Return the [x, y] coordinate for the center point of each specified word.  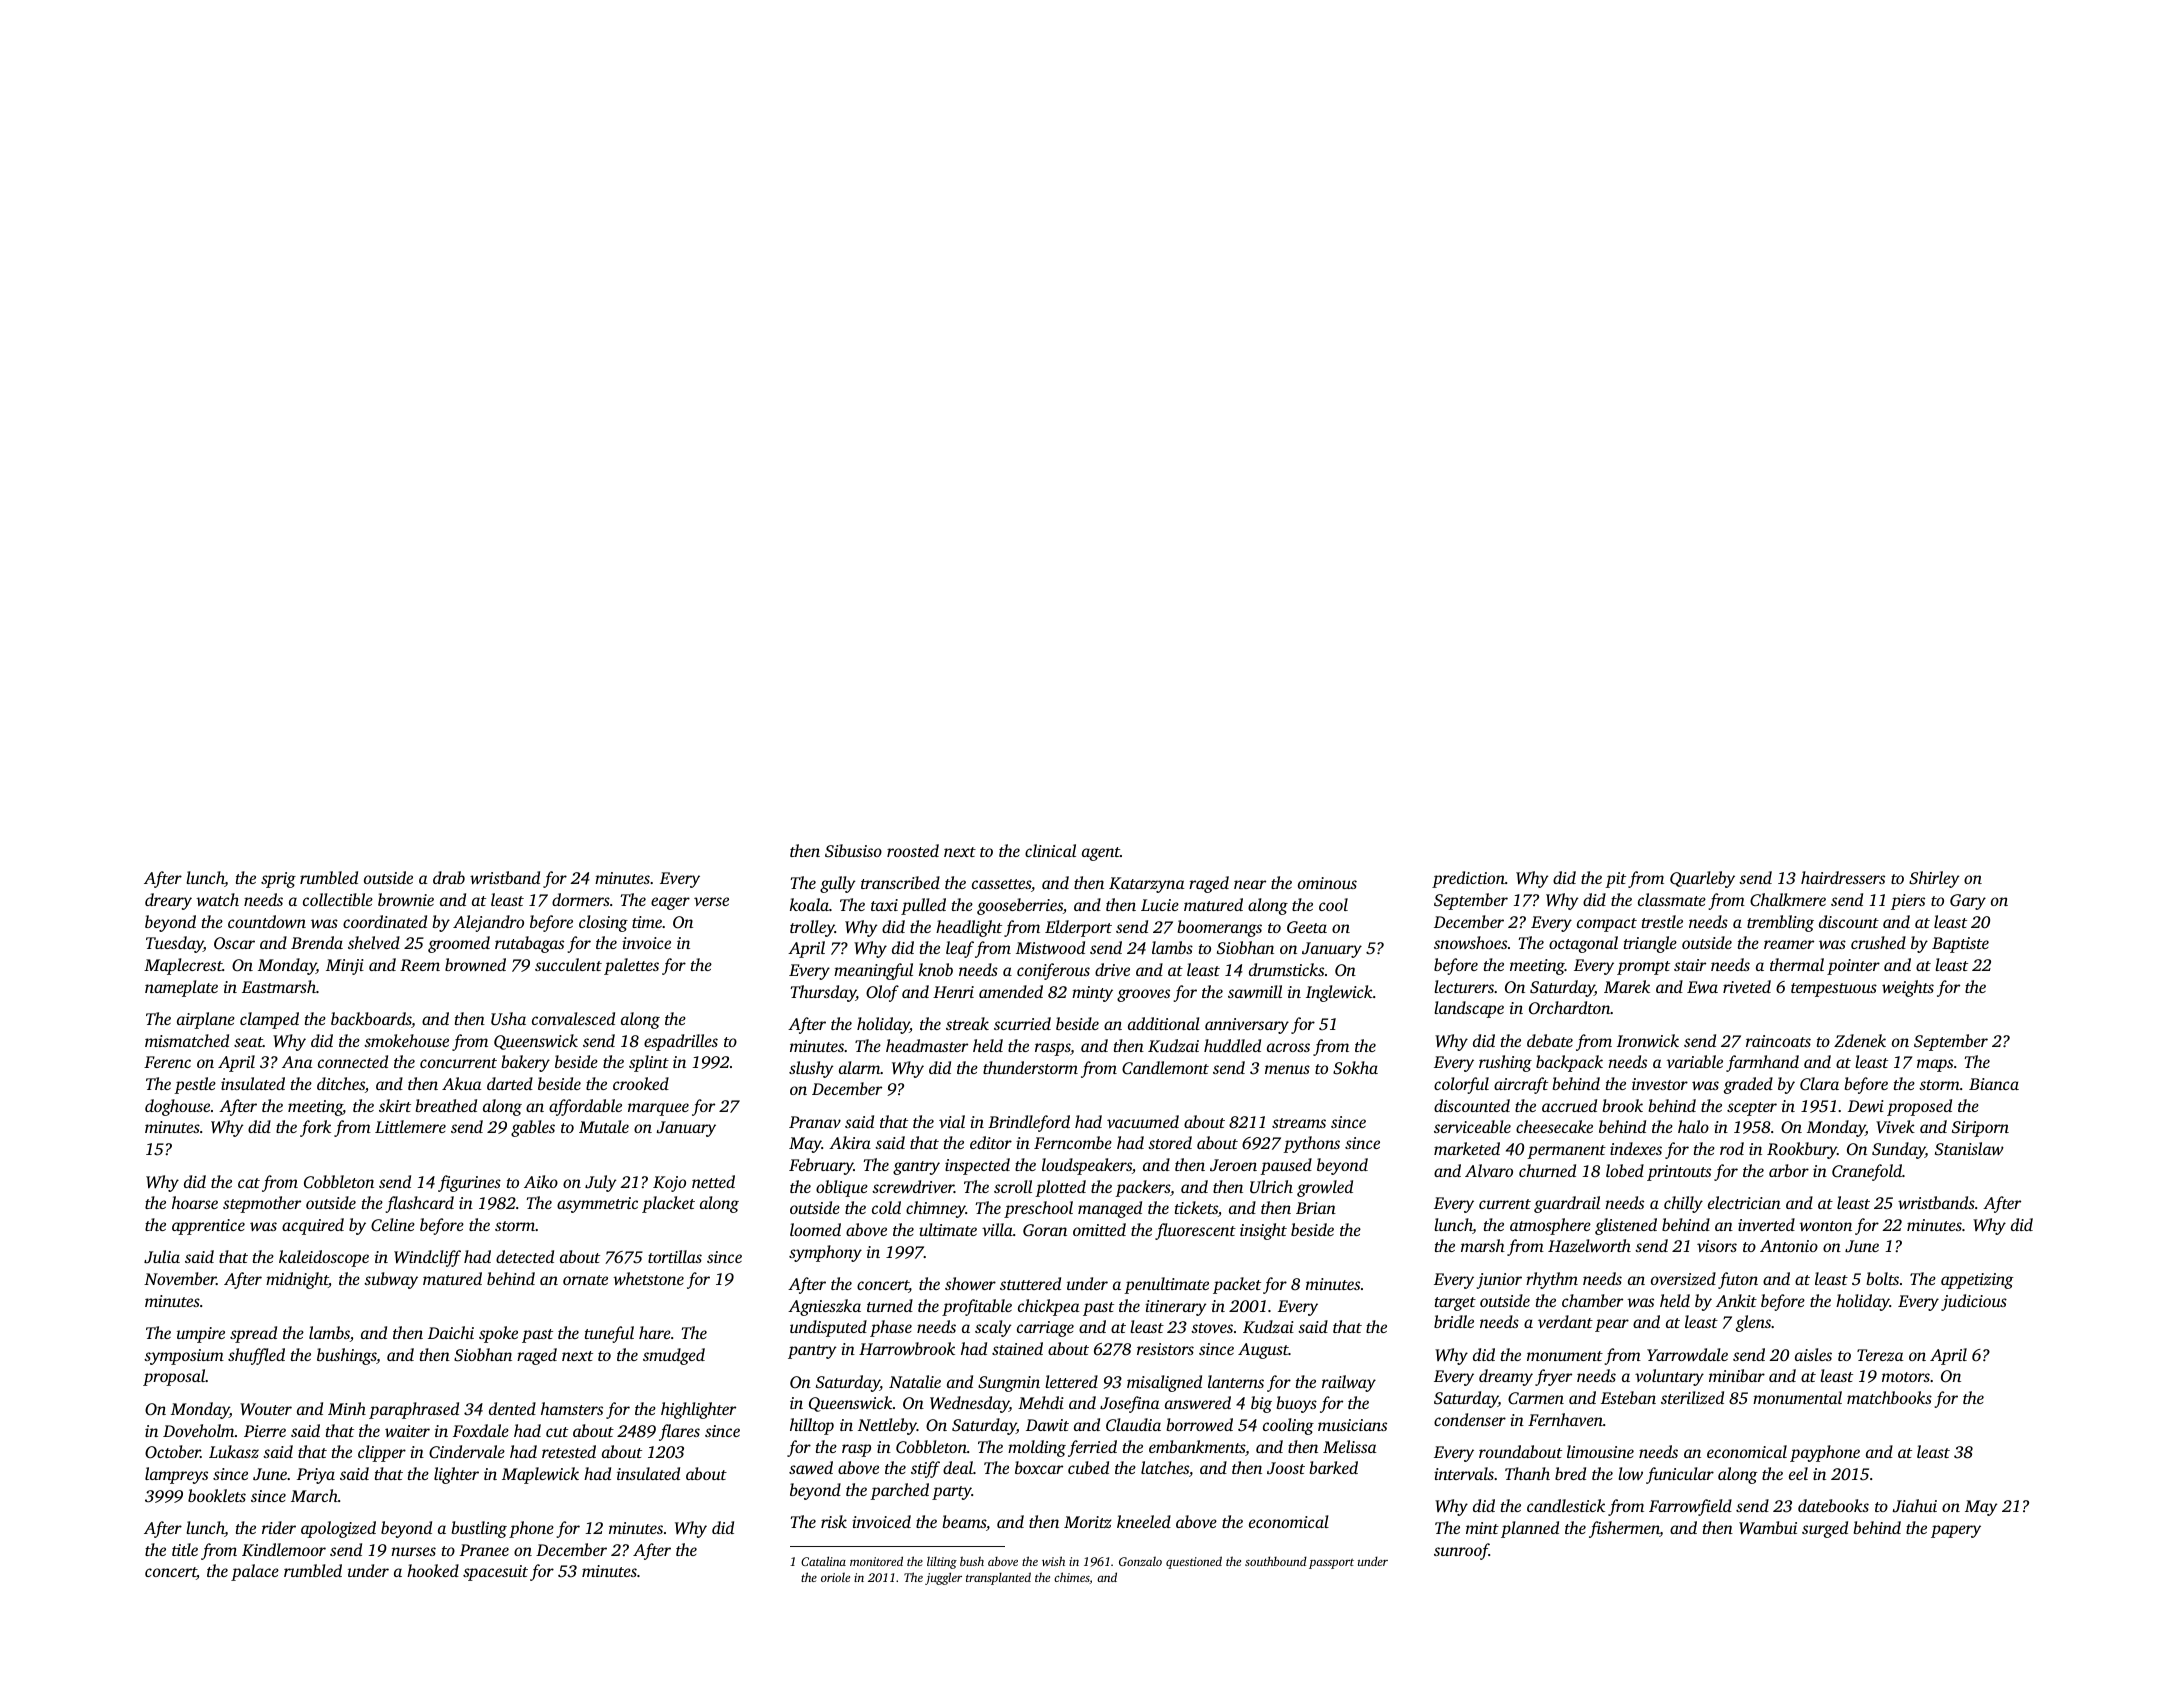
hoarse [195, 1202]
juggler [943, 1578]
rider [279, 1527]
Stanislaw [1969, 1148]
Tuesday [175, 944]
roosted [913, 850]
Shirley [1934, 879]
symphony [825, 1253]
